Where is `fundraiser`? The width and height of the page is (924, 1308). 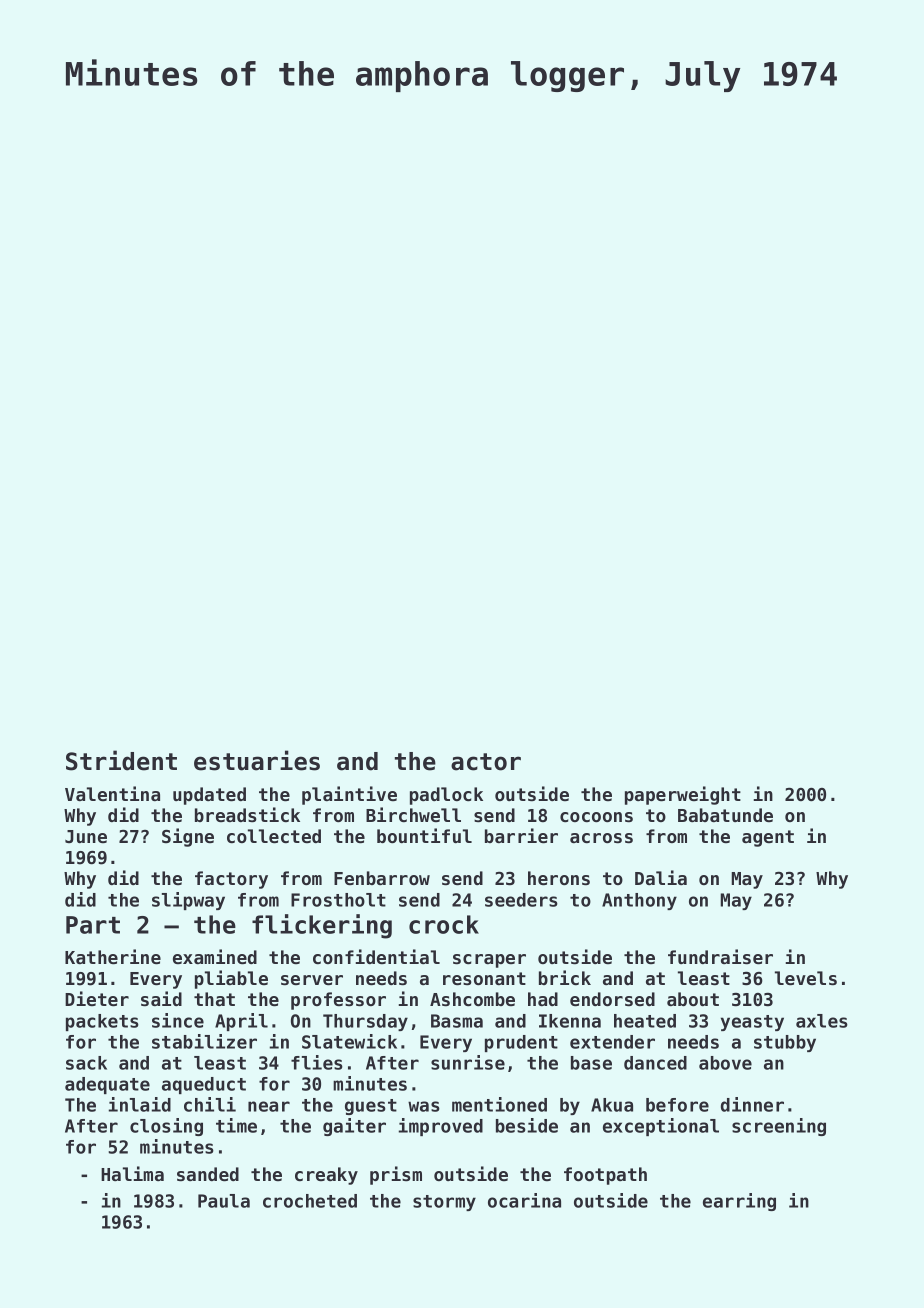 fundraiser is located at coordinates (720, 956).
